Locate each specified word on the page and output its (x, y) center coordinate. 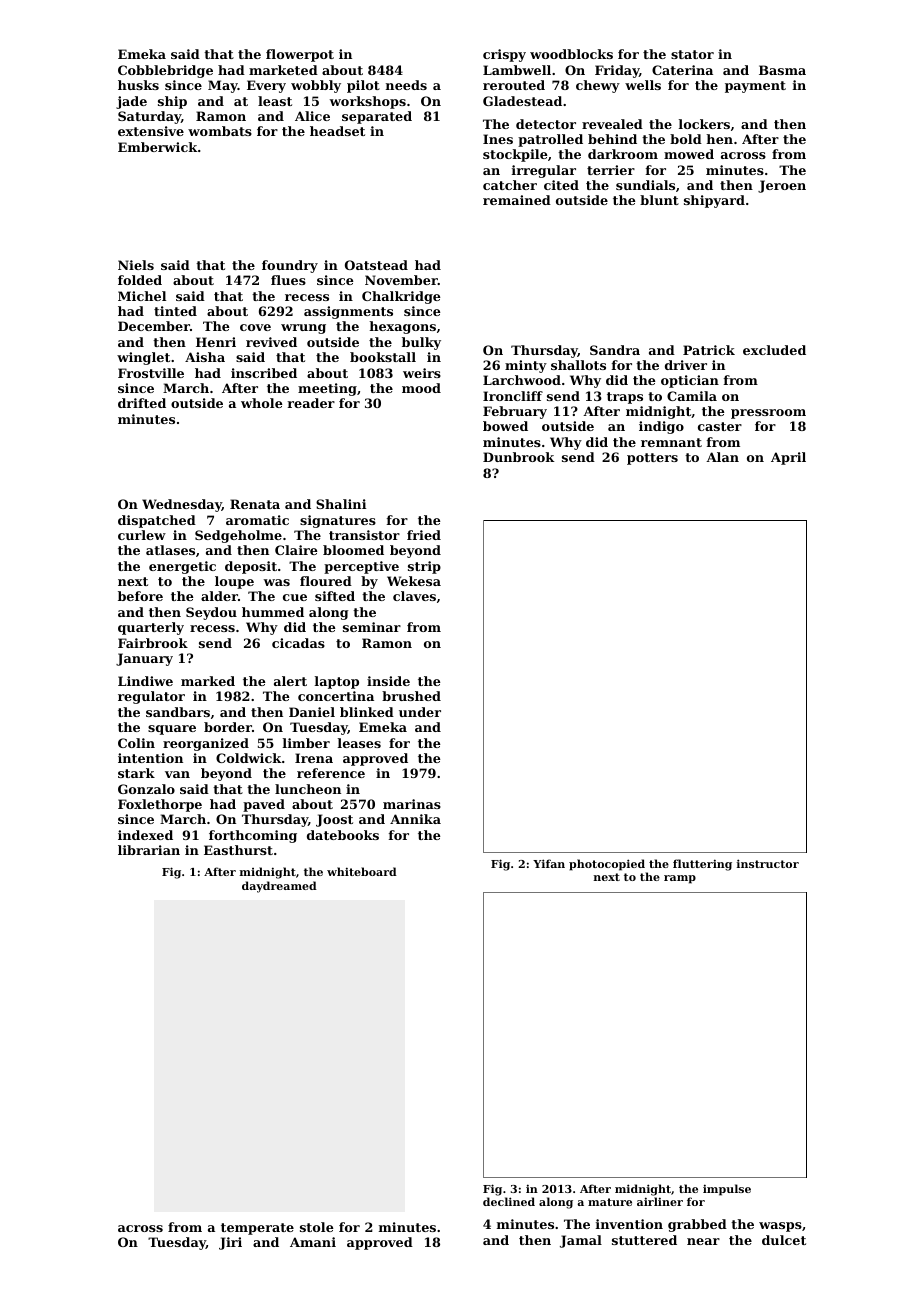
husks (138, 85)
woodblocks (571, 54)
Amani (313, 1242)
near (703, 1241)
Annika (415, 819)
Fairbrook (153, 643)
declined (509, 1201)
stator (692, 54)
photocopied (607, 865)
